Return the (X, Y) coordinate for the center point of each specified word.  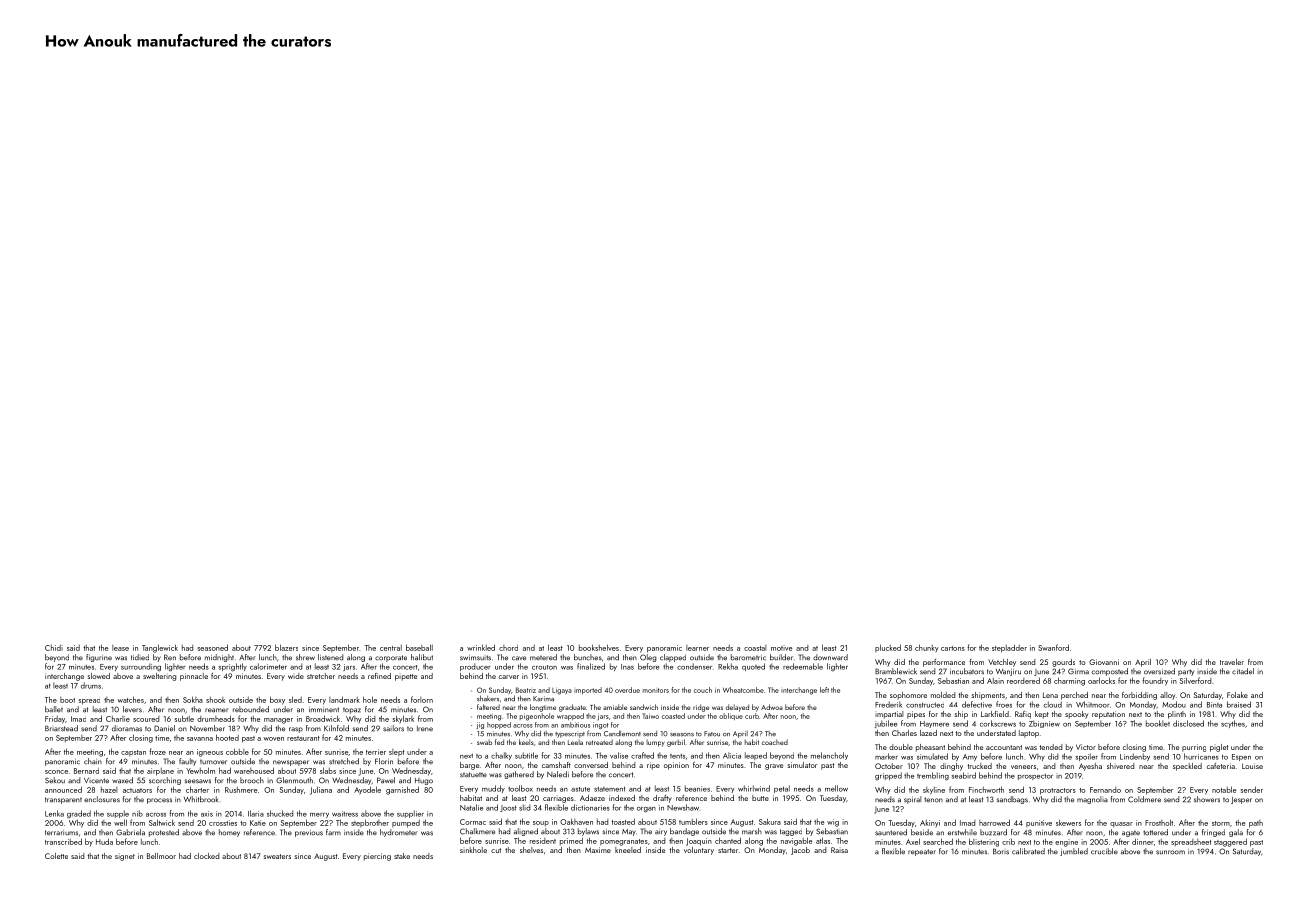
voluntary (699, 851)
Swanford (1053, 647)
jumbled (1074, 852)
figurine (99, 658)
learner (697, 648)
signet (125, 857)
